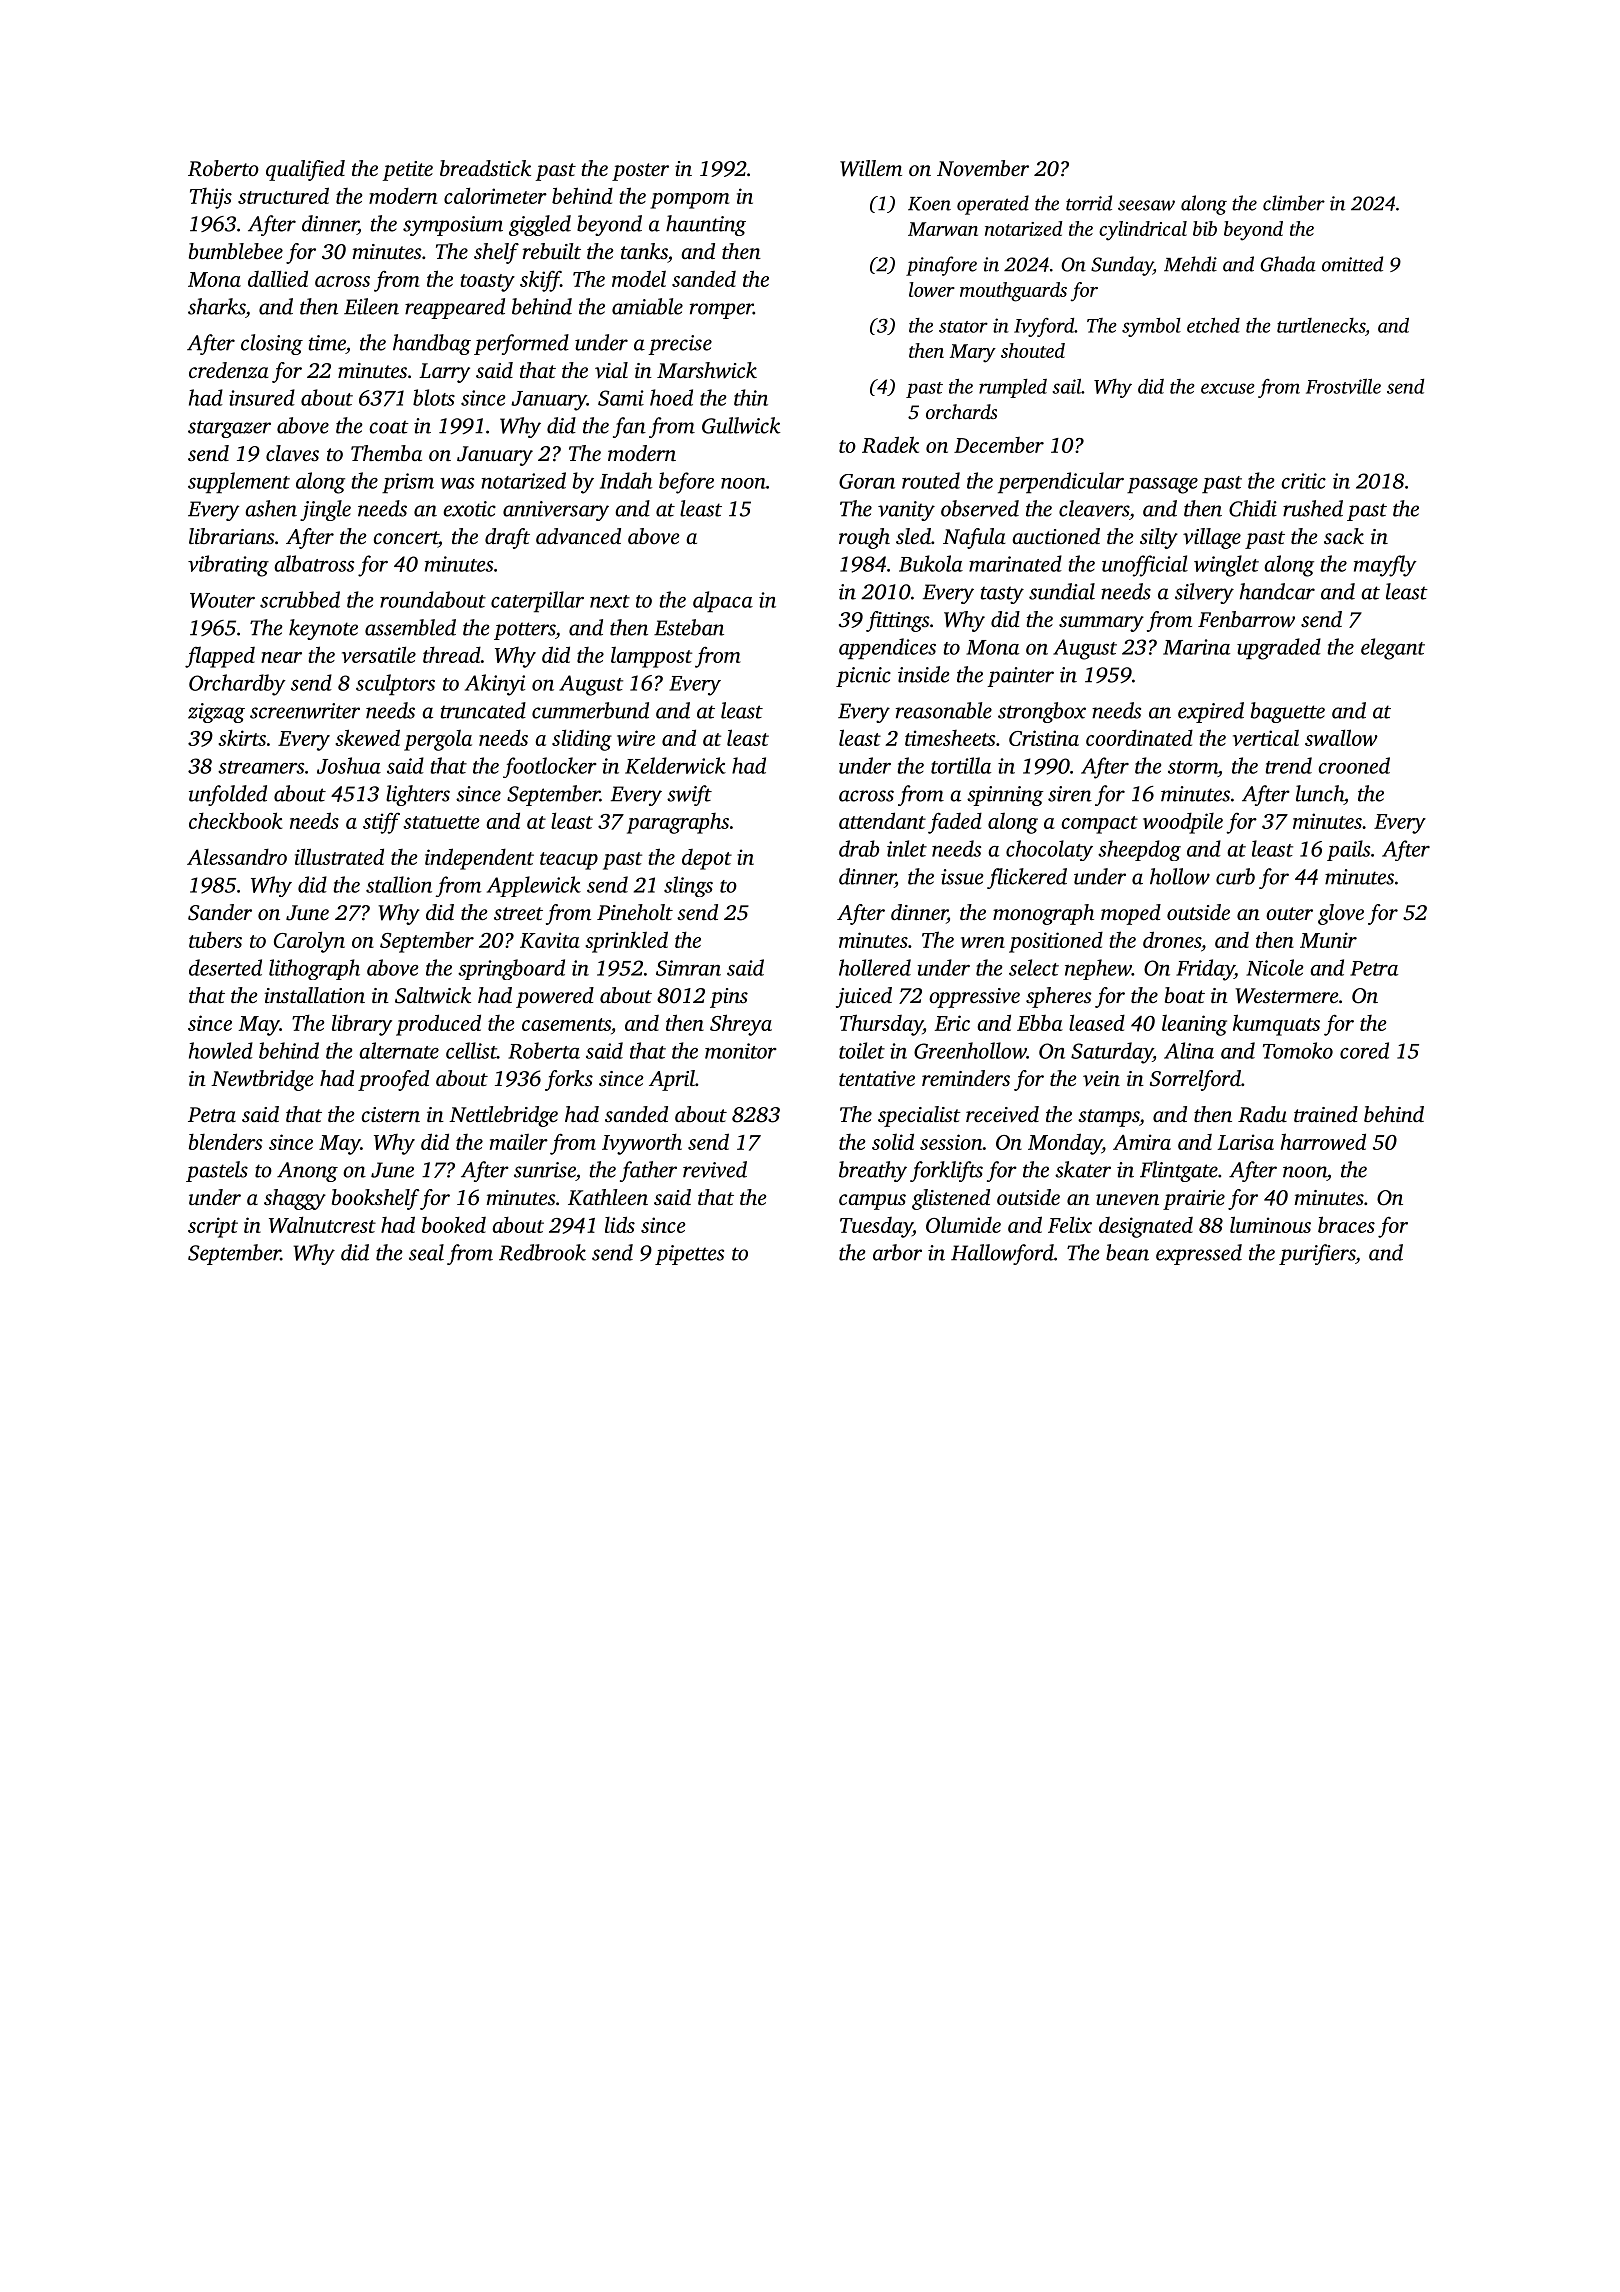 This screenshot has height=2292, width=1620. I want to click on haunting, so click(706, 225).
